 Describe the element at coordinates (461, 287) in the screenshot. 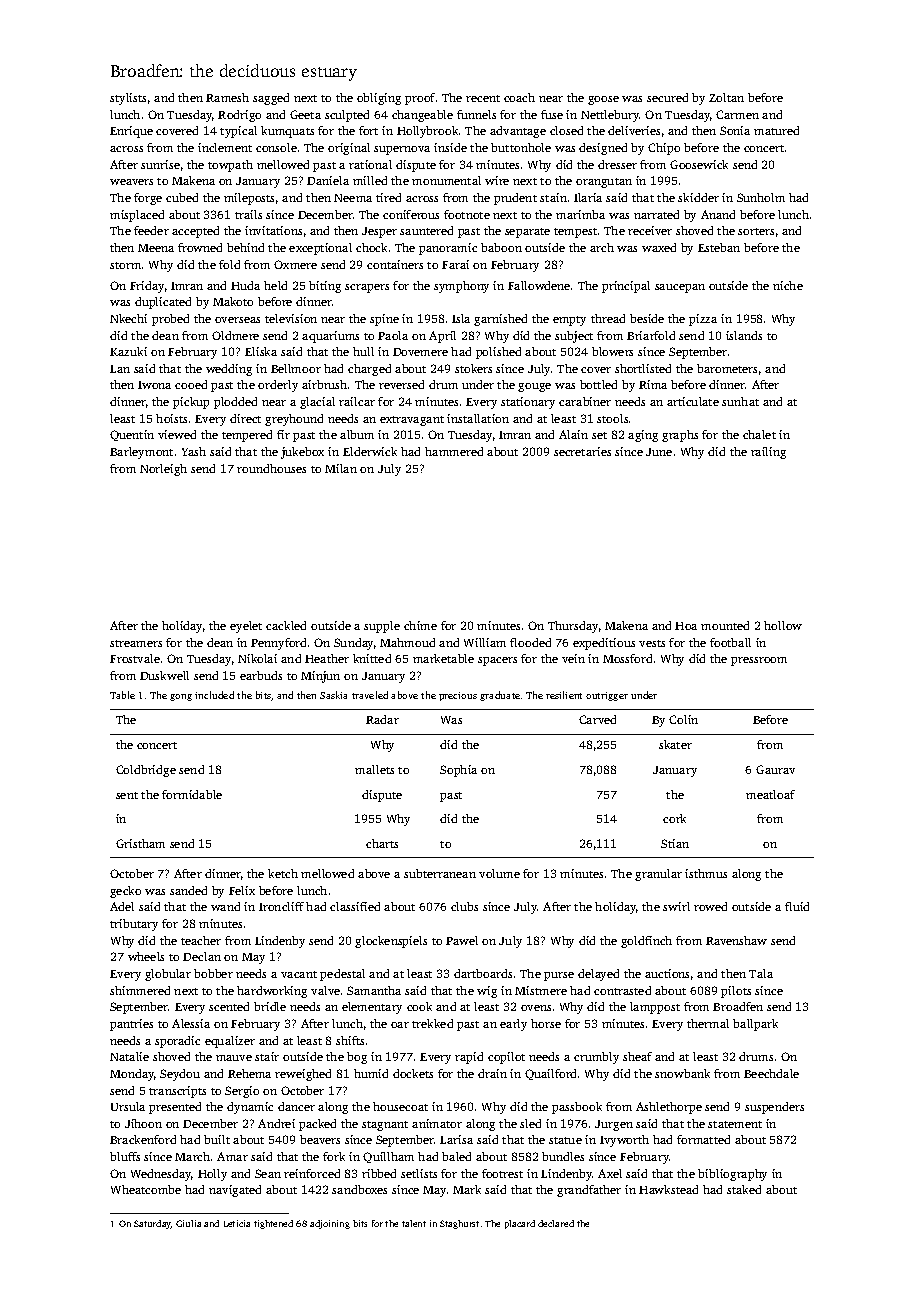

I see `symphony` at that location.
